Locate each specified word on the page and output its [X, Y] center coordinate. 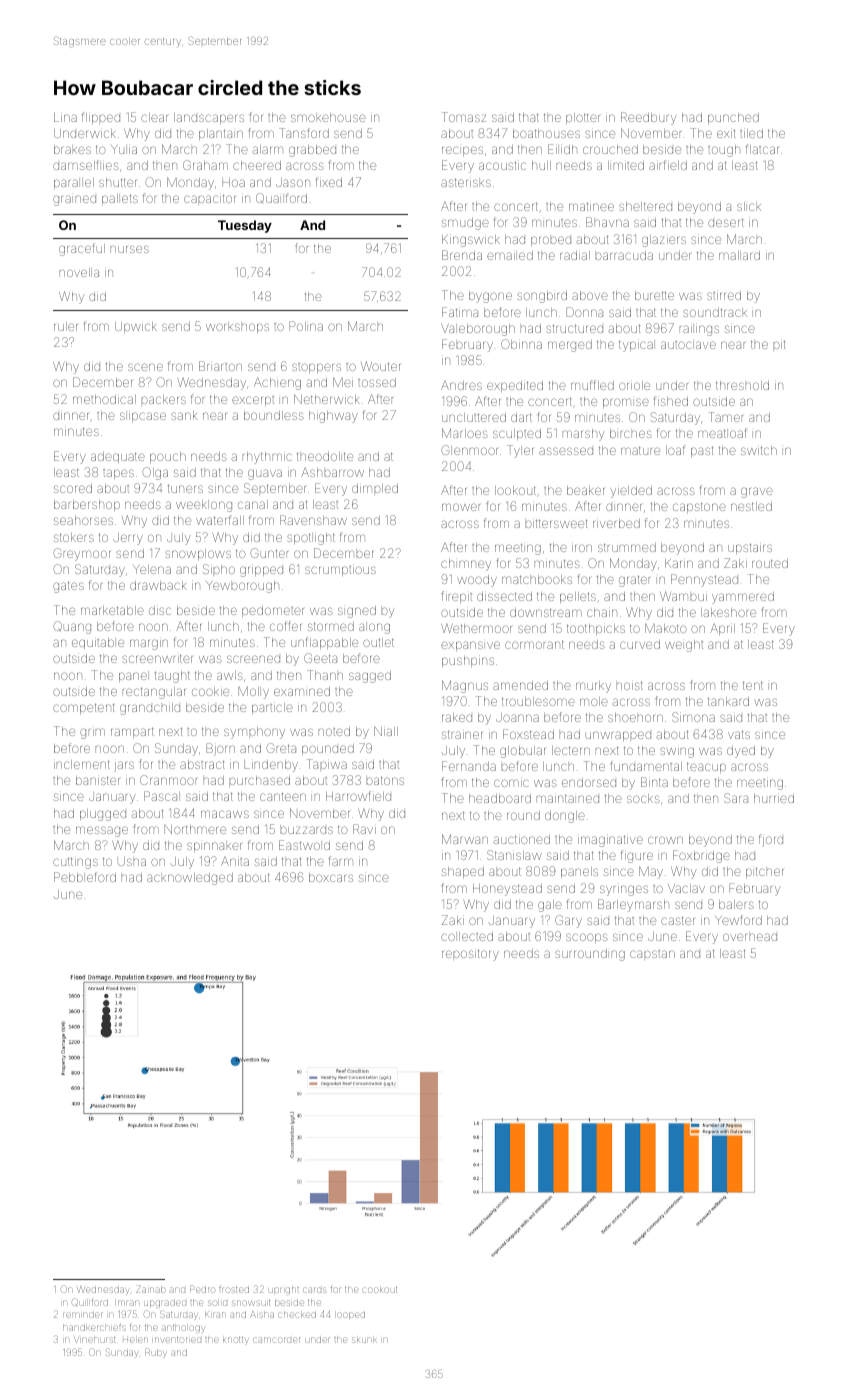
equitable [98, 643]
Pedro [202, 1290]
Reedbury [648, 118]
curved [640, 644]
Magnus [465, 686]
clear [154, 117]
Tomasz [464, 117]
